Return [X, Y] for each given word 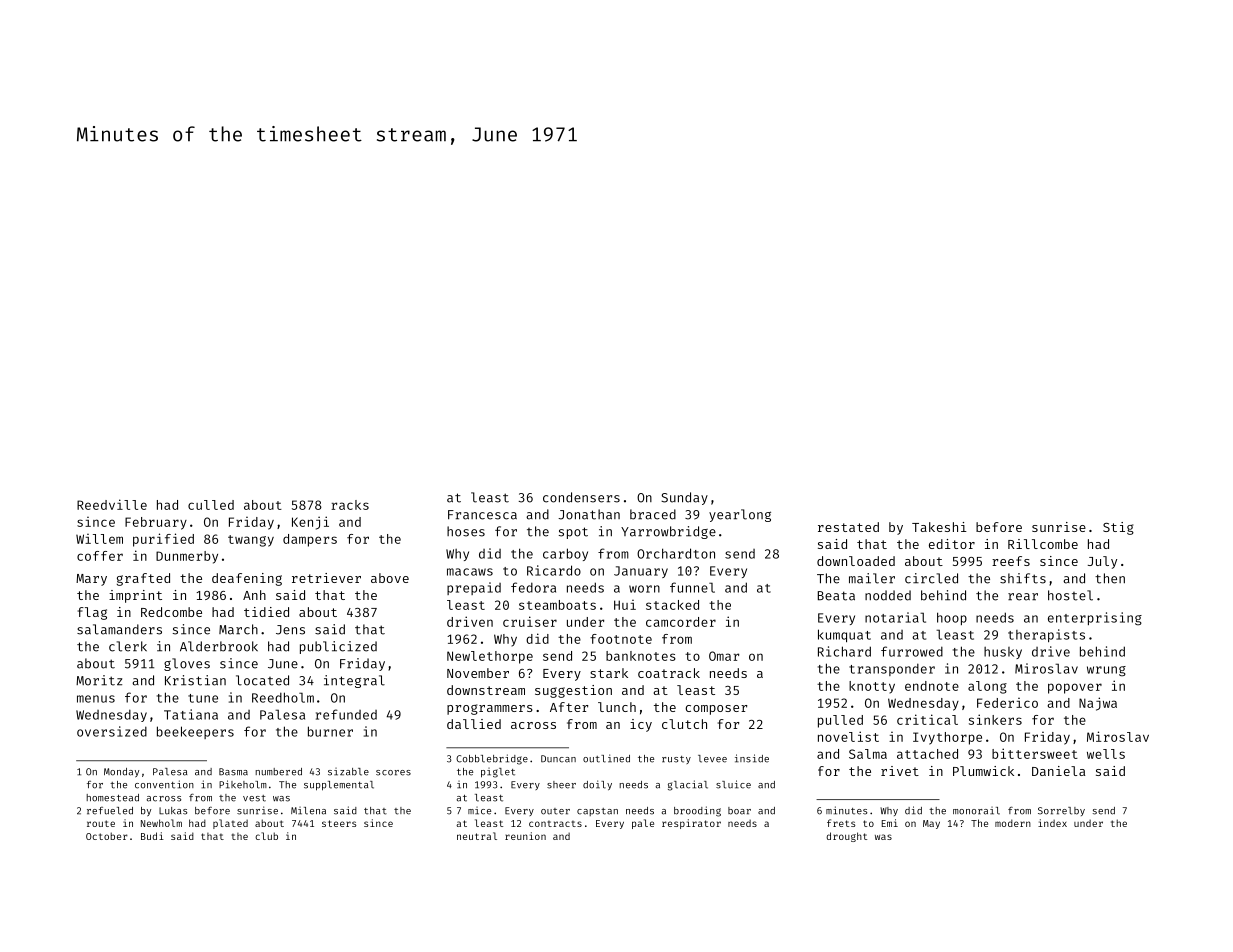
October [107, 836]
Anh [254, 595]
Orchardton [676, 553]
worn [644, 589]
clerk [128, 646]
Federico [1007, 703]
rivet [900, 771]
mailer [872, 578]
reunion [525, 836]
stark [609, 673]
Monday [121, 772]
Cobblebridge [492, 759]
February [156, 523]
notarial [895, 617]
